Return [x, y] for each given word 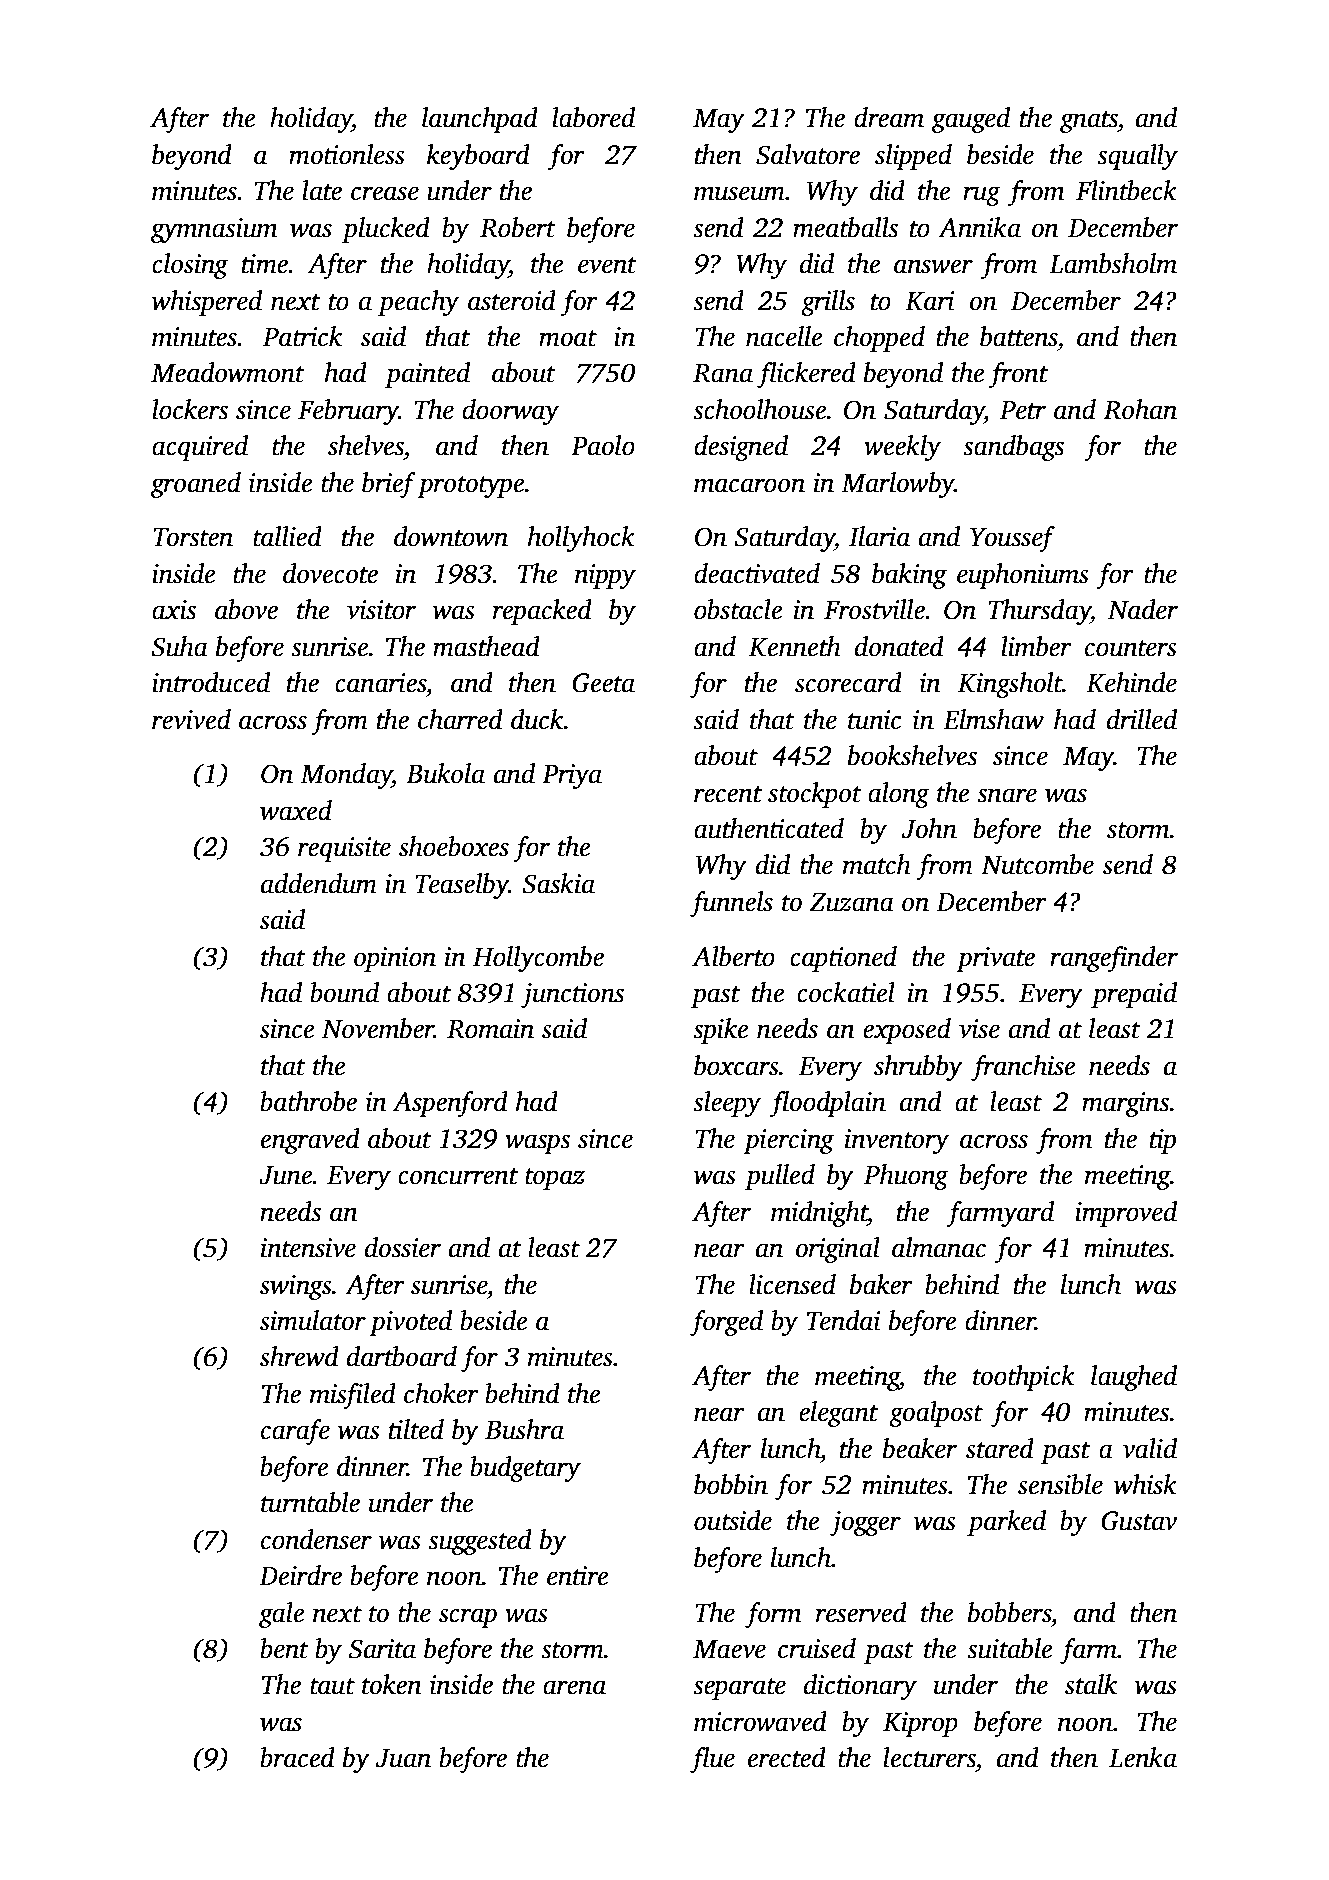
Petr [1023, 410]
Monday [346, 776]
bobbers [1009, 1612]
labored [593, 117]
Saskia [558, 883]
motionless [347, 154]
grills [828, 303]
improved [1126, 1214]
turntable [310, 1502]
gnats [1089, 122]
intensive [308, 1248]
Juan [403, 1758]
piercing [788, 1141]
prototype [470, 487]
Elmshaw [993, 719]
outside [733, 1520]
